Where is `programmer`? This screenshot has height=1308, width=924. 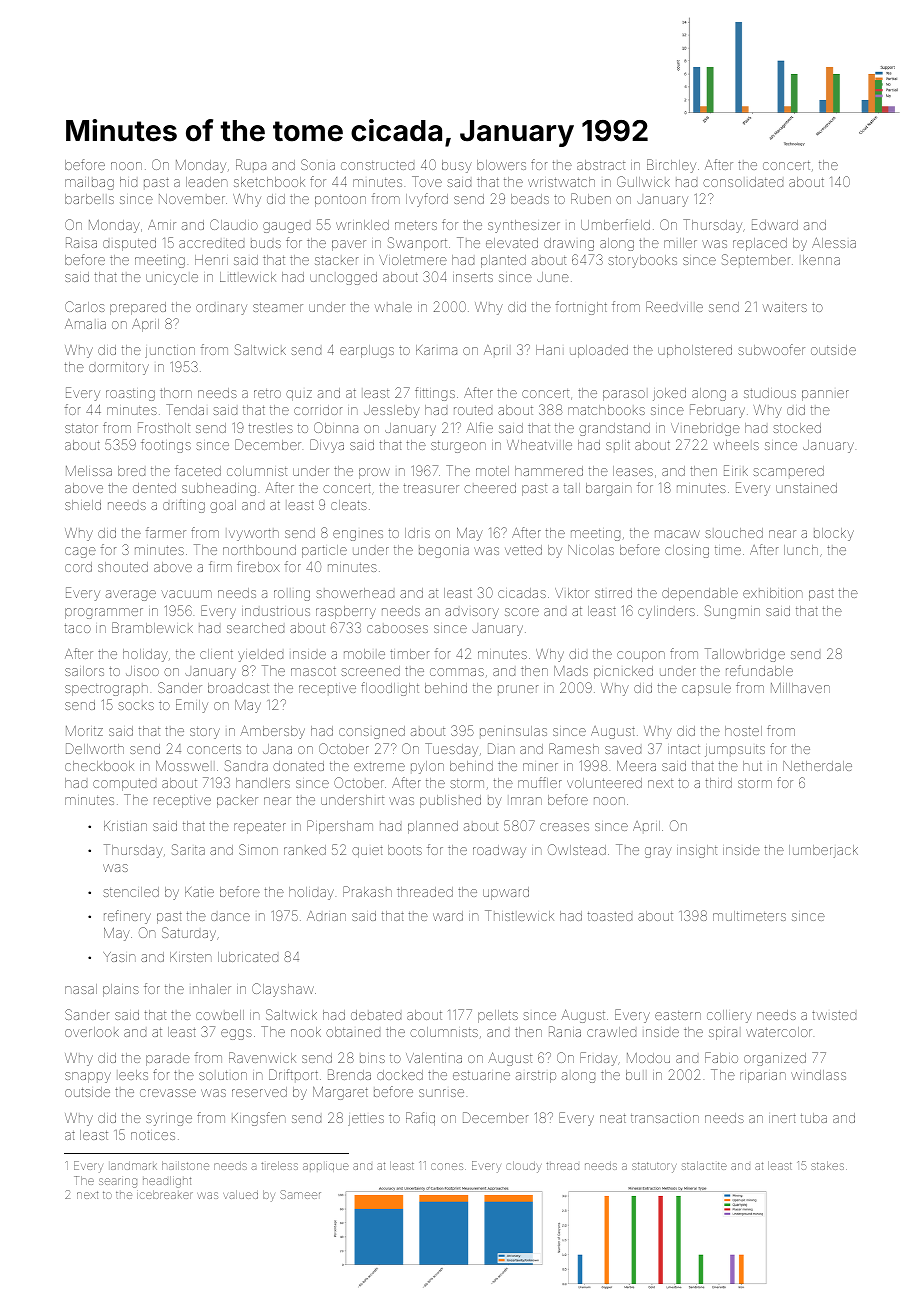
programmer is located at coordinates (104, 613).
